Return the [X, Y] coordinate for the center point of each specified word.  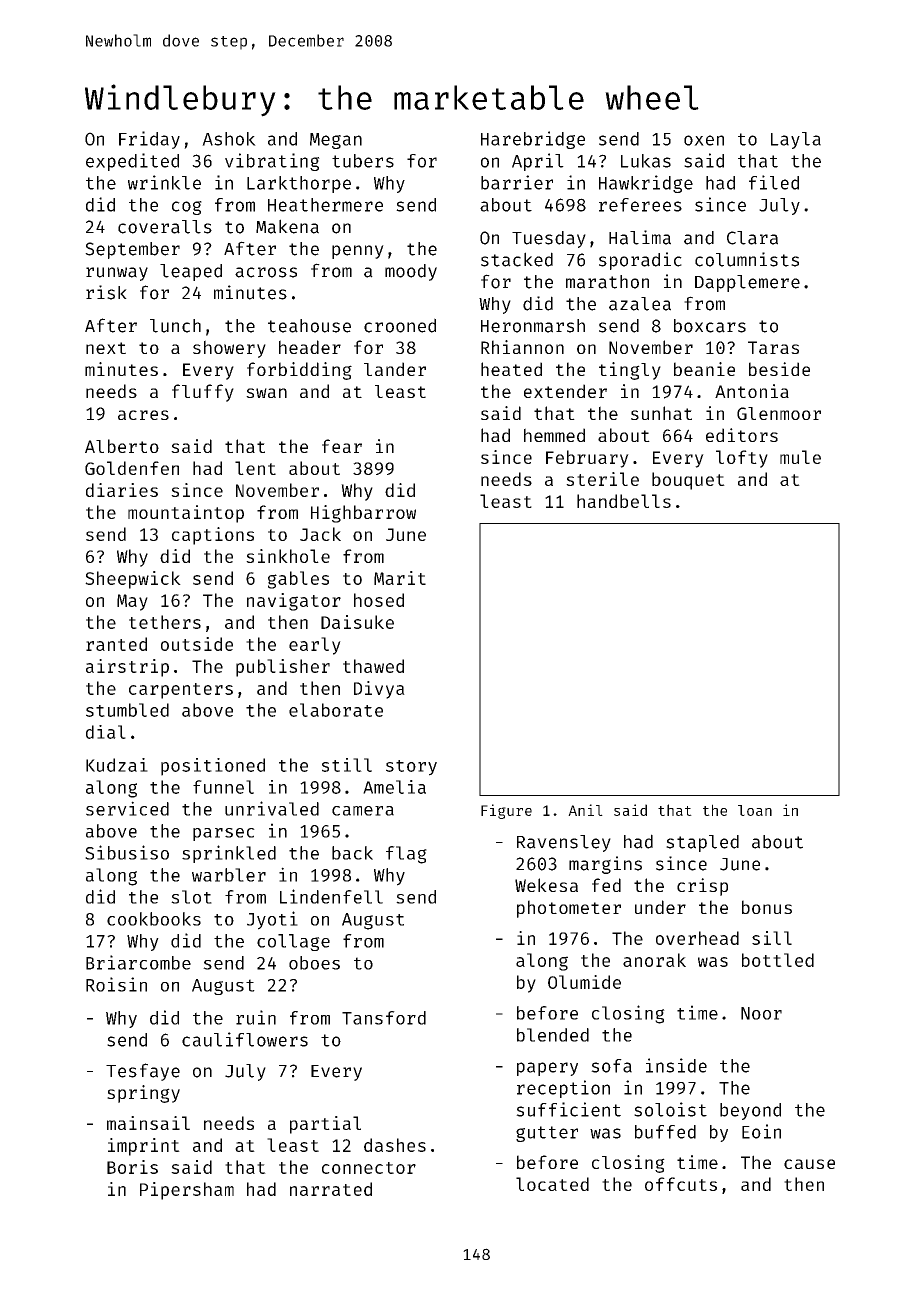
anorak [654, 960]
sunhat [661, 413]
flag [406, 855]
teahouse [309, 326]
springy [143, 1094]
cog [187, 208]
